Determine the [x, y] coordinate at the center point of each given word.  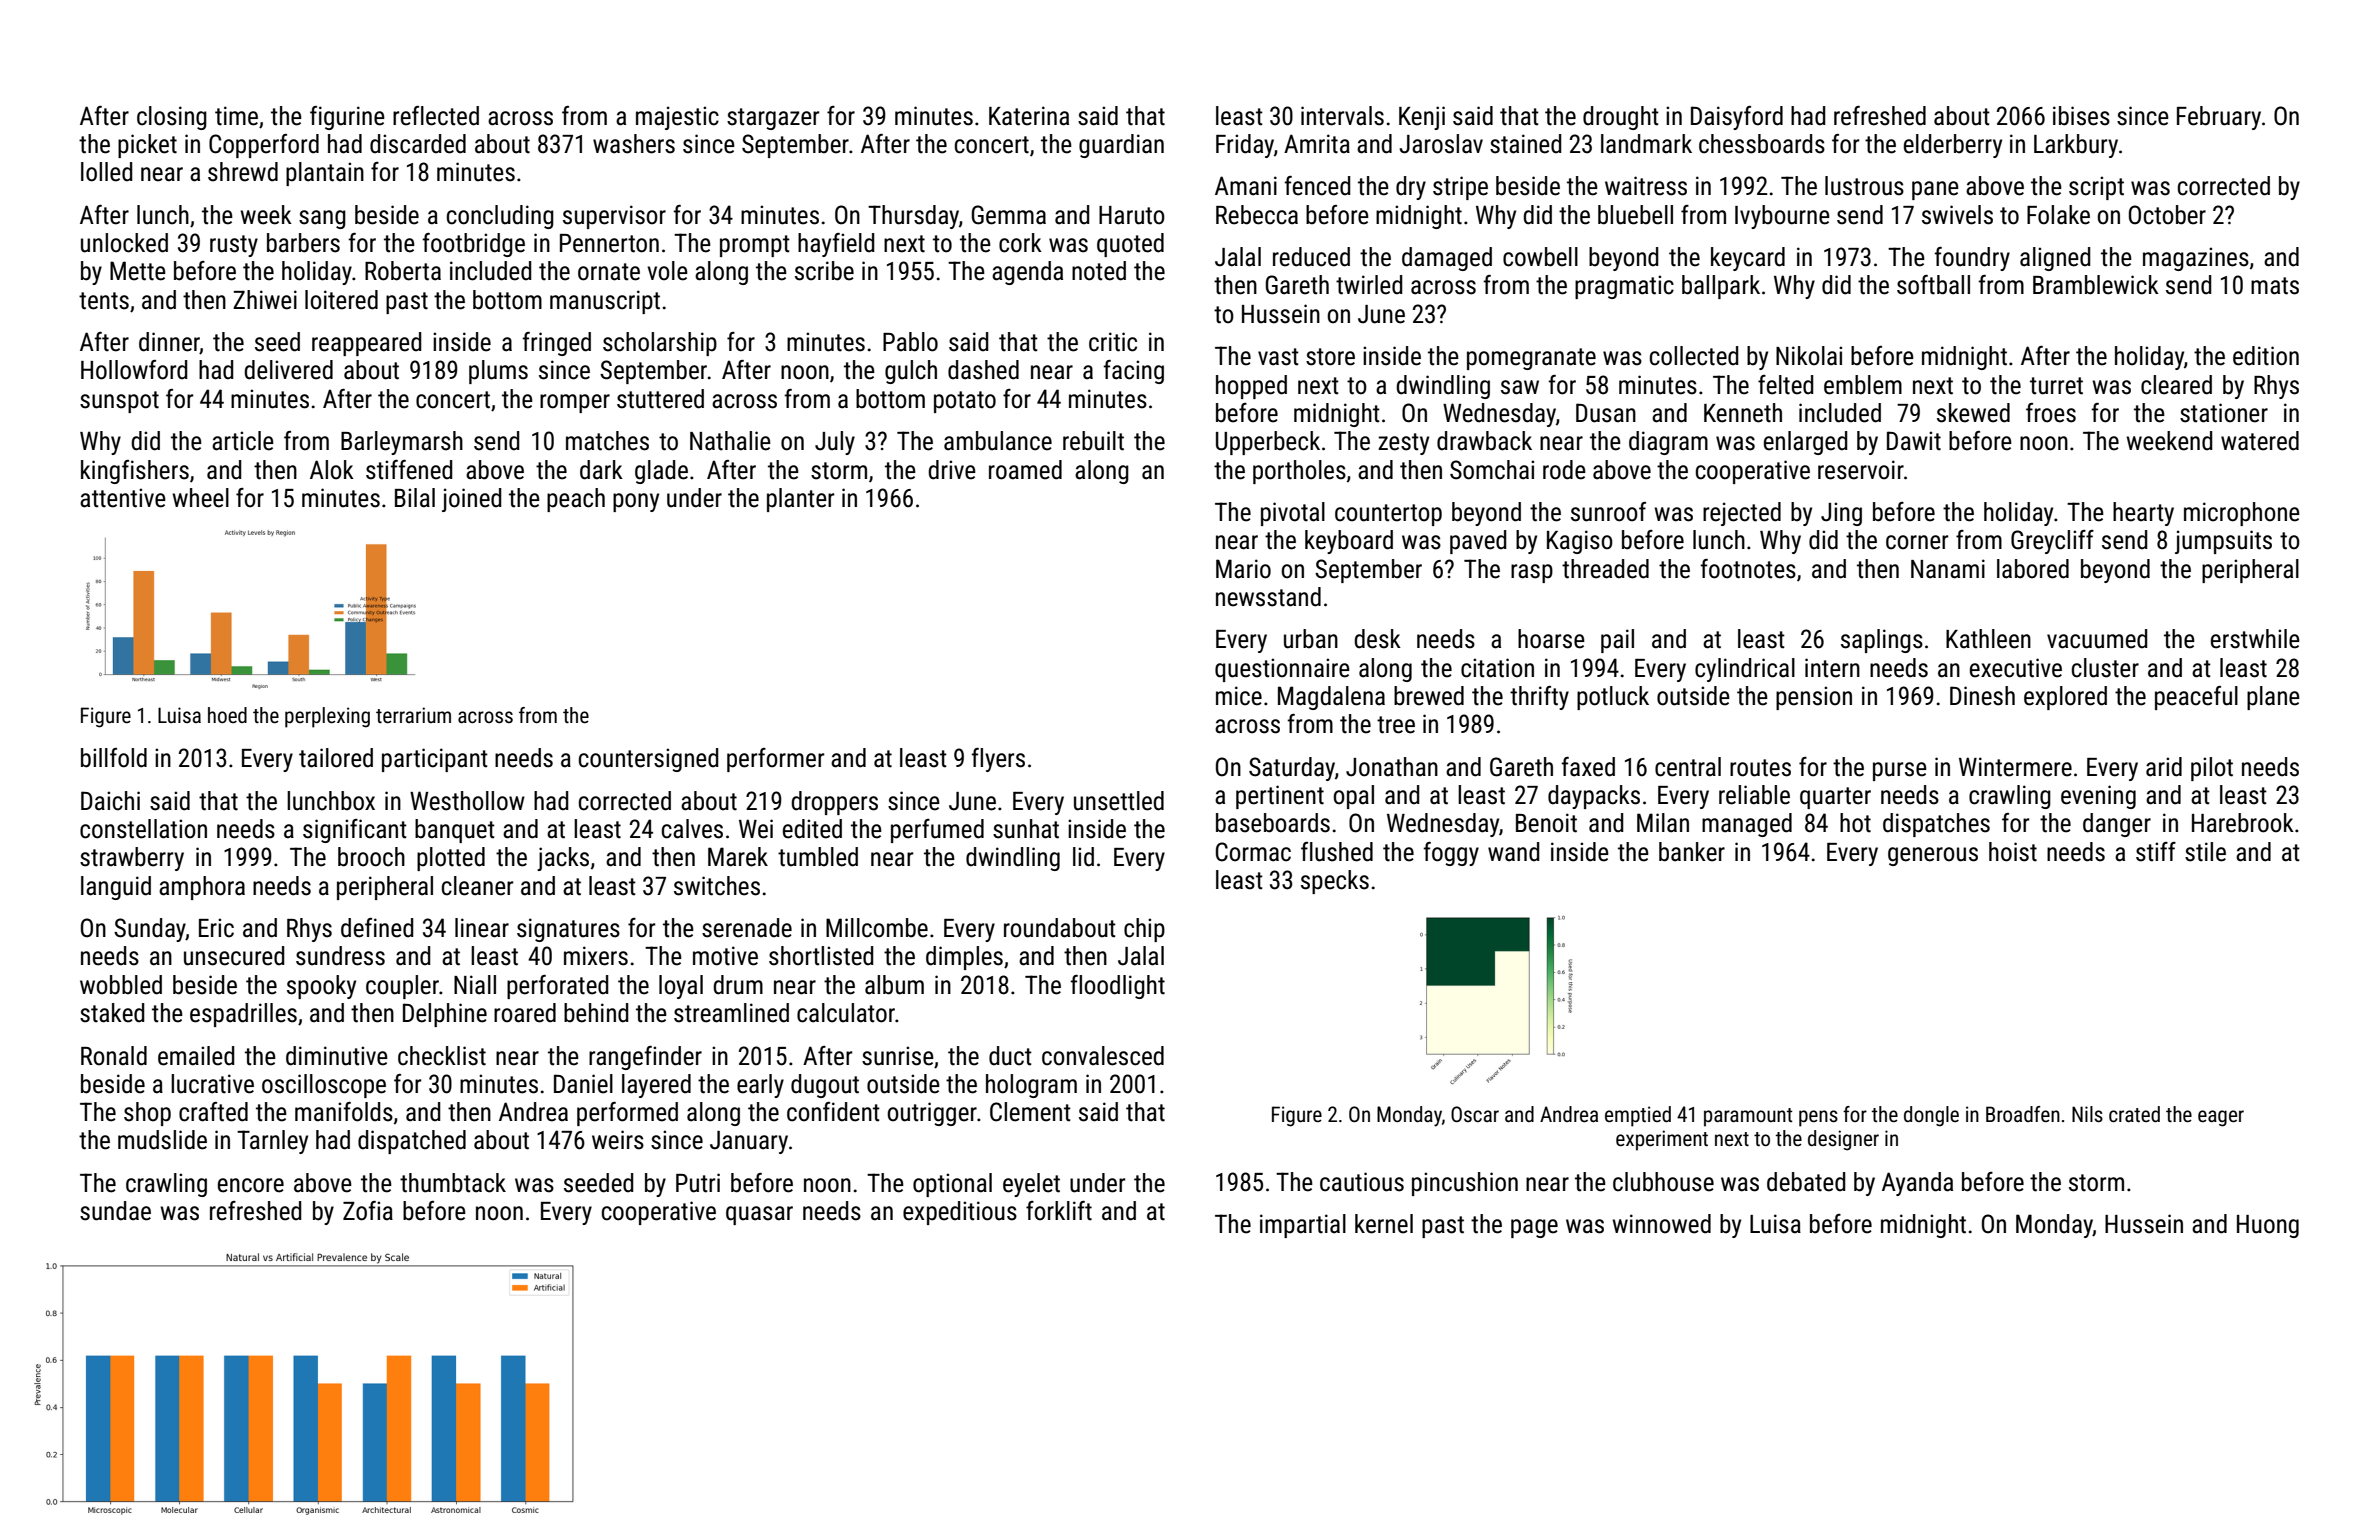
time [236, 116]
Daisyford [1737, 118]
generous [1933, 856]
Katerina [1029, 116]
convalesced [1103, 1056]
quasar [759, 1215]
